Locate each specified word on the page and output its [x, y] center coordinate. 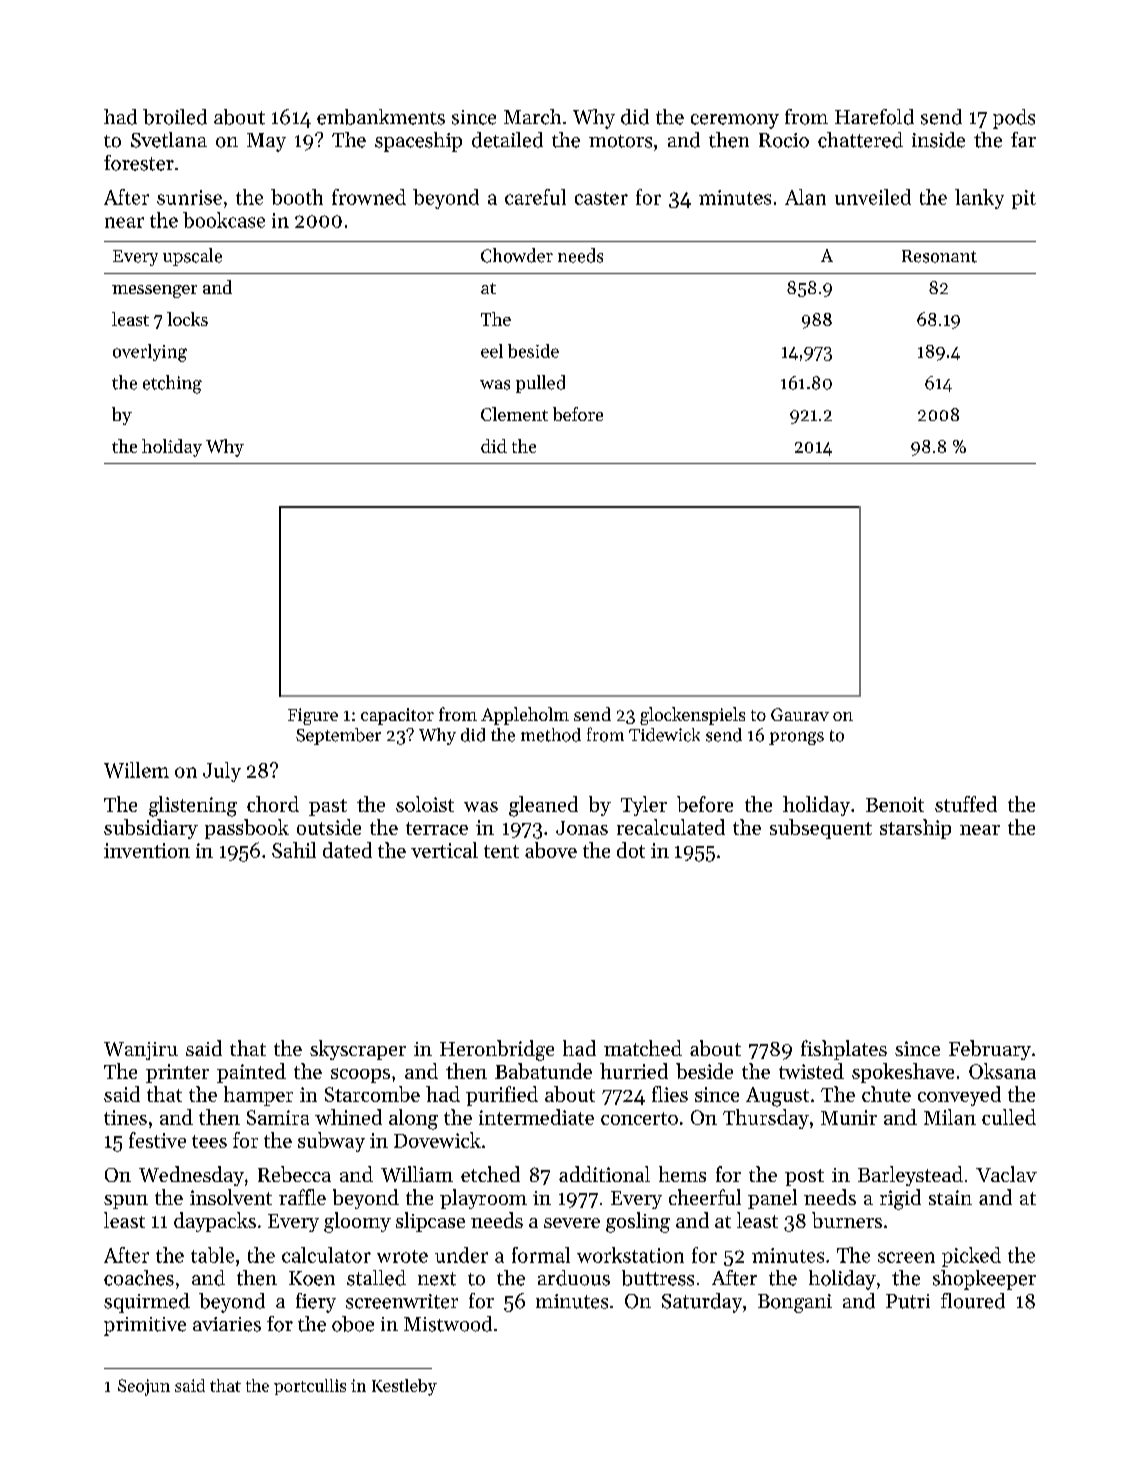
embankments [381, 117]
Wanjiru [141, 1051]
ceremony [735, 121]
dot [631, 850]
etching [172, 384]
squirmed [147, 1303]
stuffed [966, 804]
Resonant [939, 256]
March [532, 117]
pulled [540, 384]
